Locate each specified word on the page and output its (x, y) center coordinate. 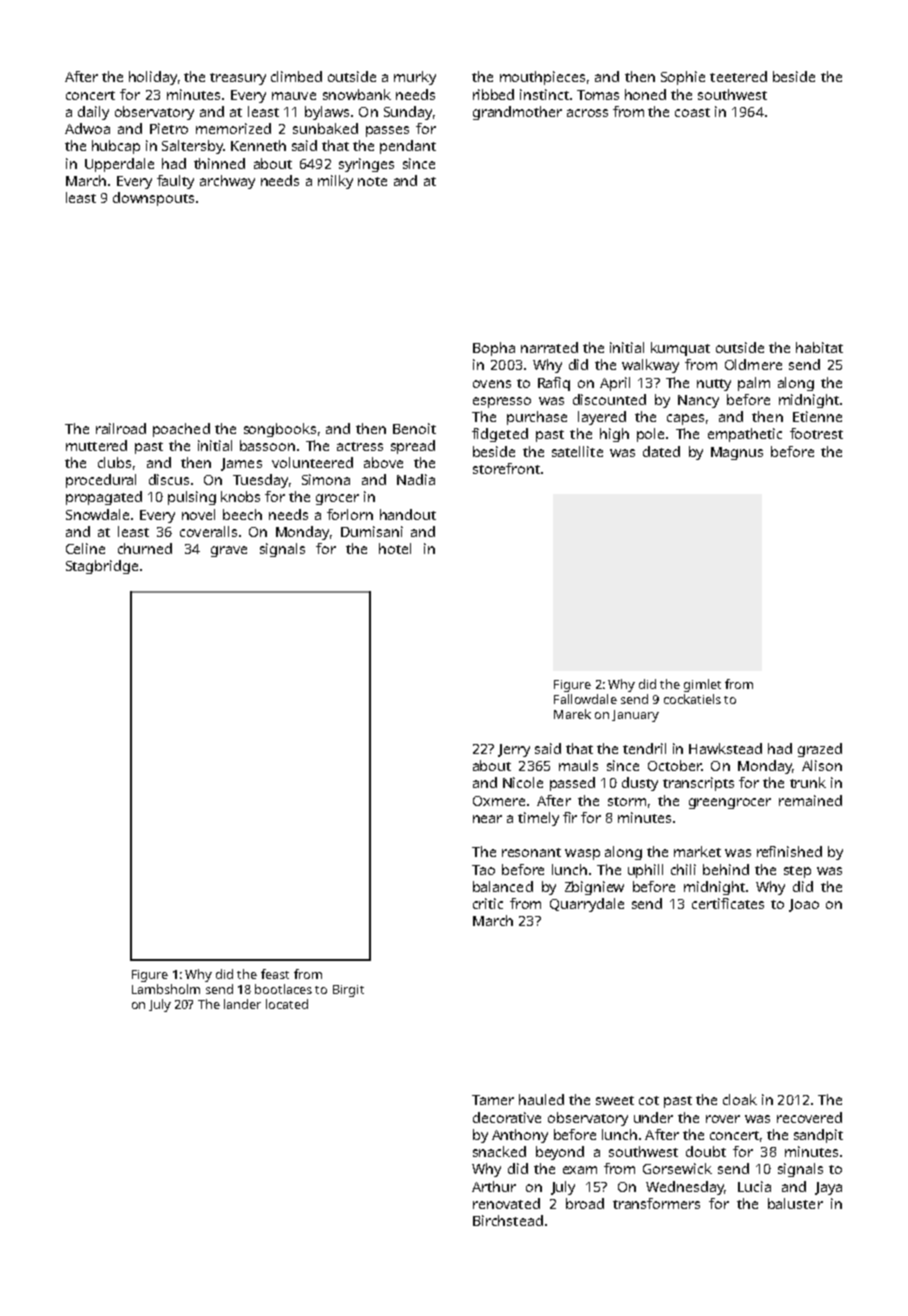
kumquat (680, 349)
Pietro (169, 128)
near (487, 819)
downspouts (153, 199)
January (635, 716)
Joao (804, 905)
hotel (395, 548)
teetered (738, 76)
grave (229, 551)
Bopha (494, 349)
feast (275, 974)
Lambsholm (166, 989)
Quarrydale (587, 905)
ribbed (493, 94)
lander (242, 1004)
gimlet (702, 685)
